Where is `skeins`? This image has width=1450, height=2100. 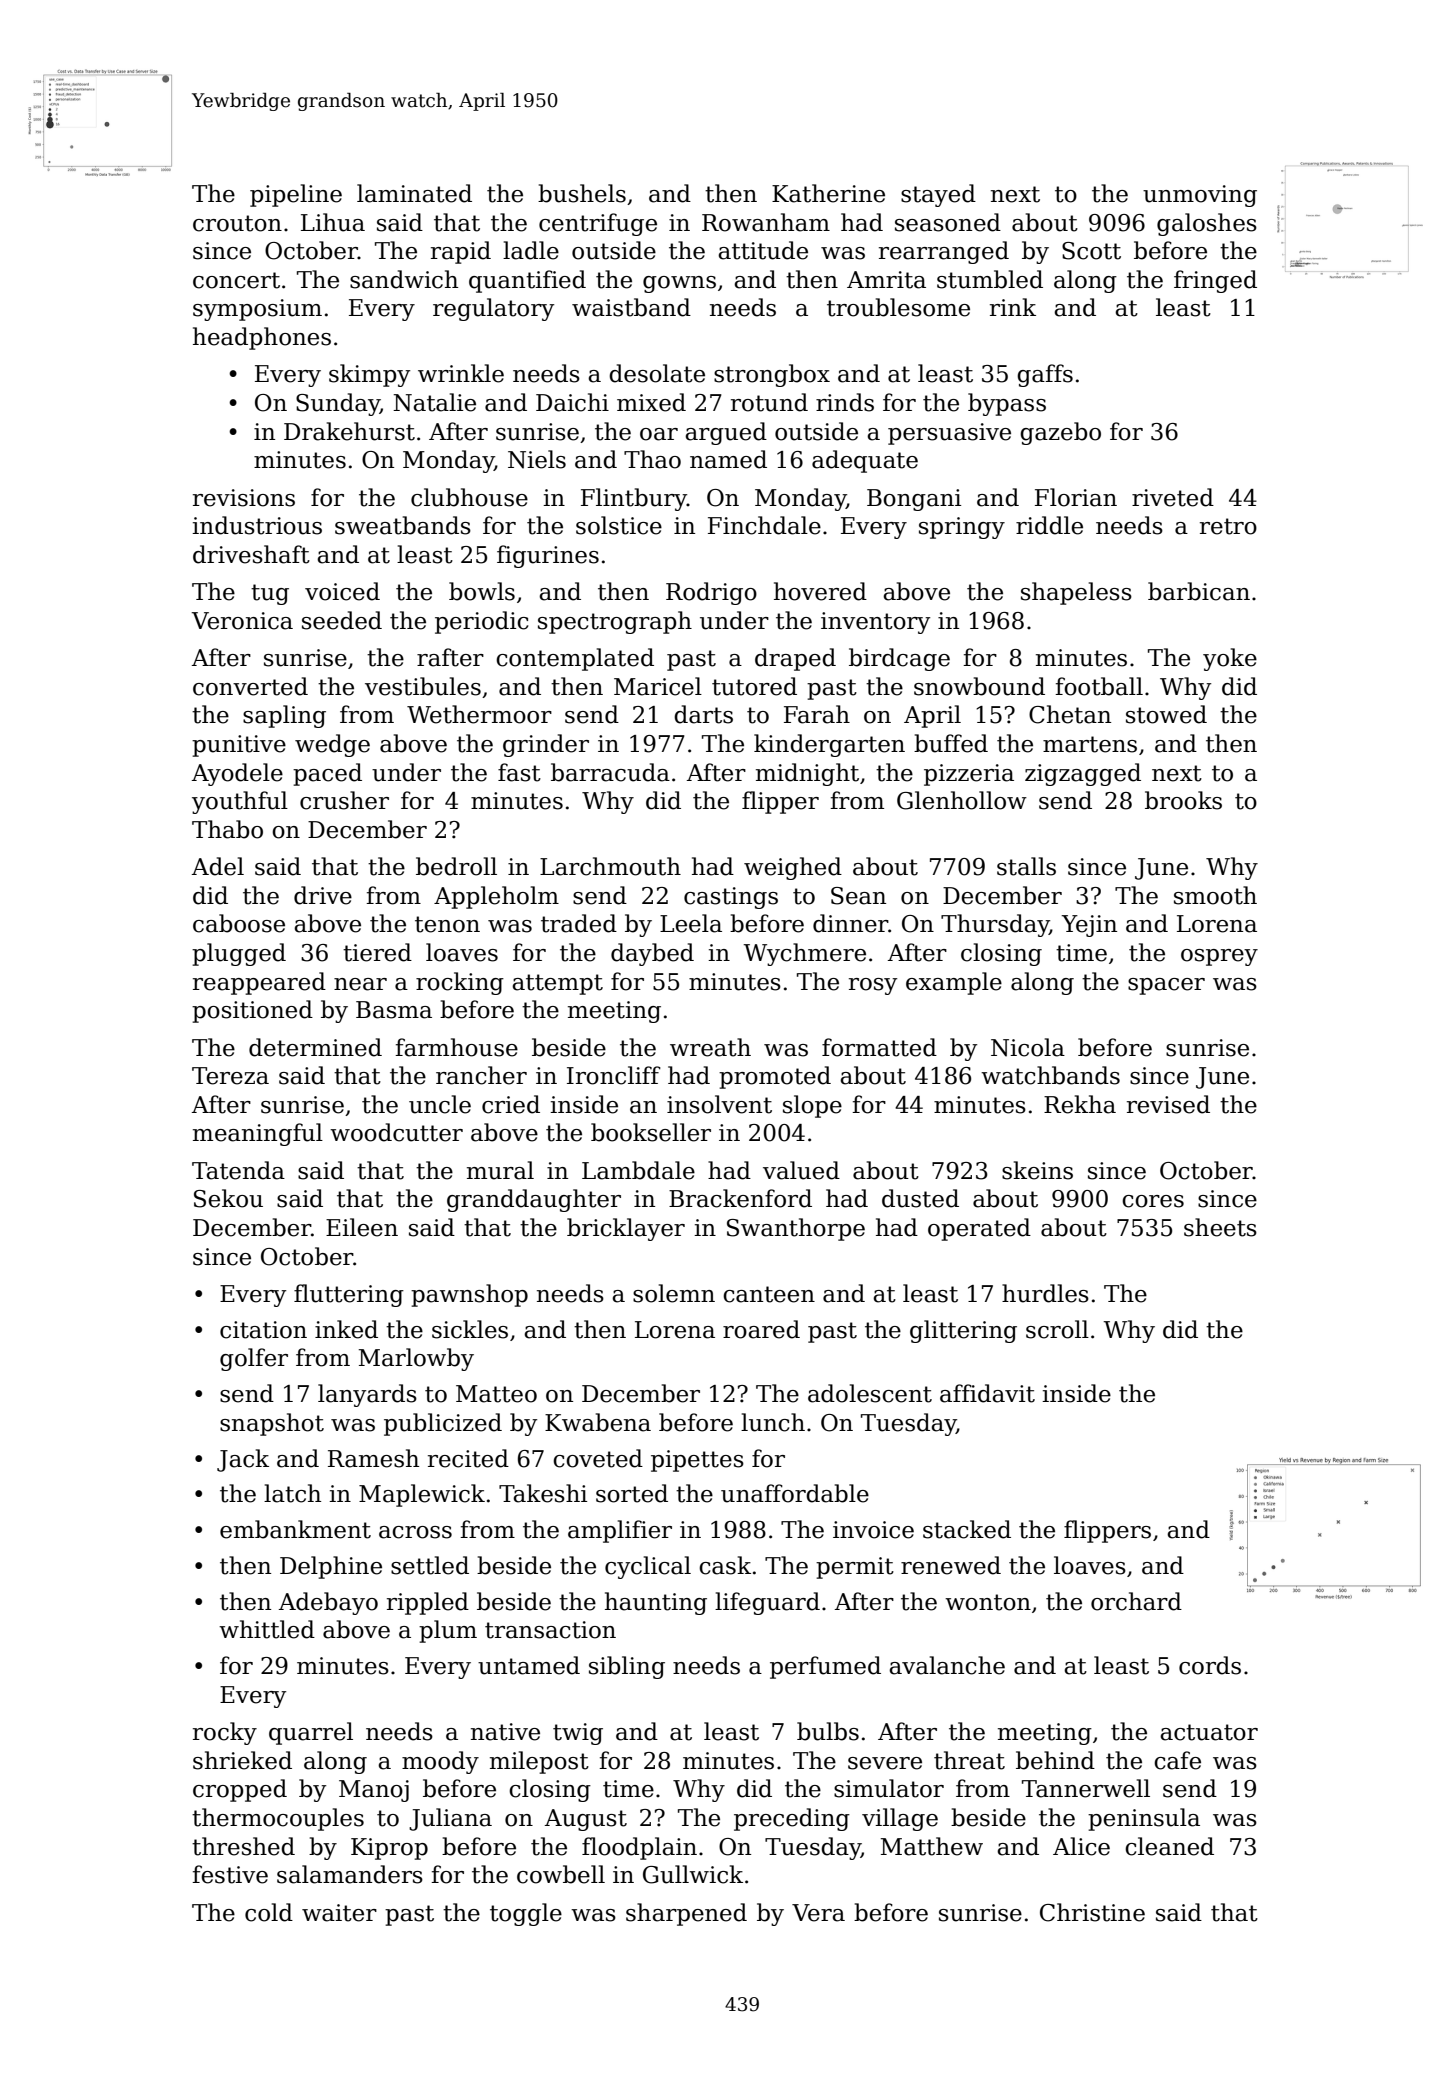 skeins is located at coordinates (1037, 1170).
